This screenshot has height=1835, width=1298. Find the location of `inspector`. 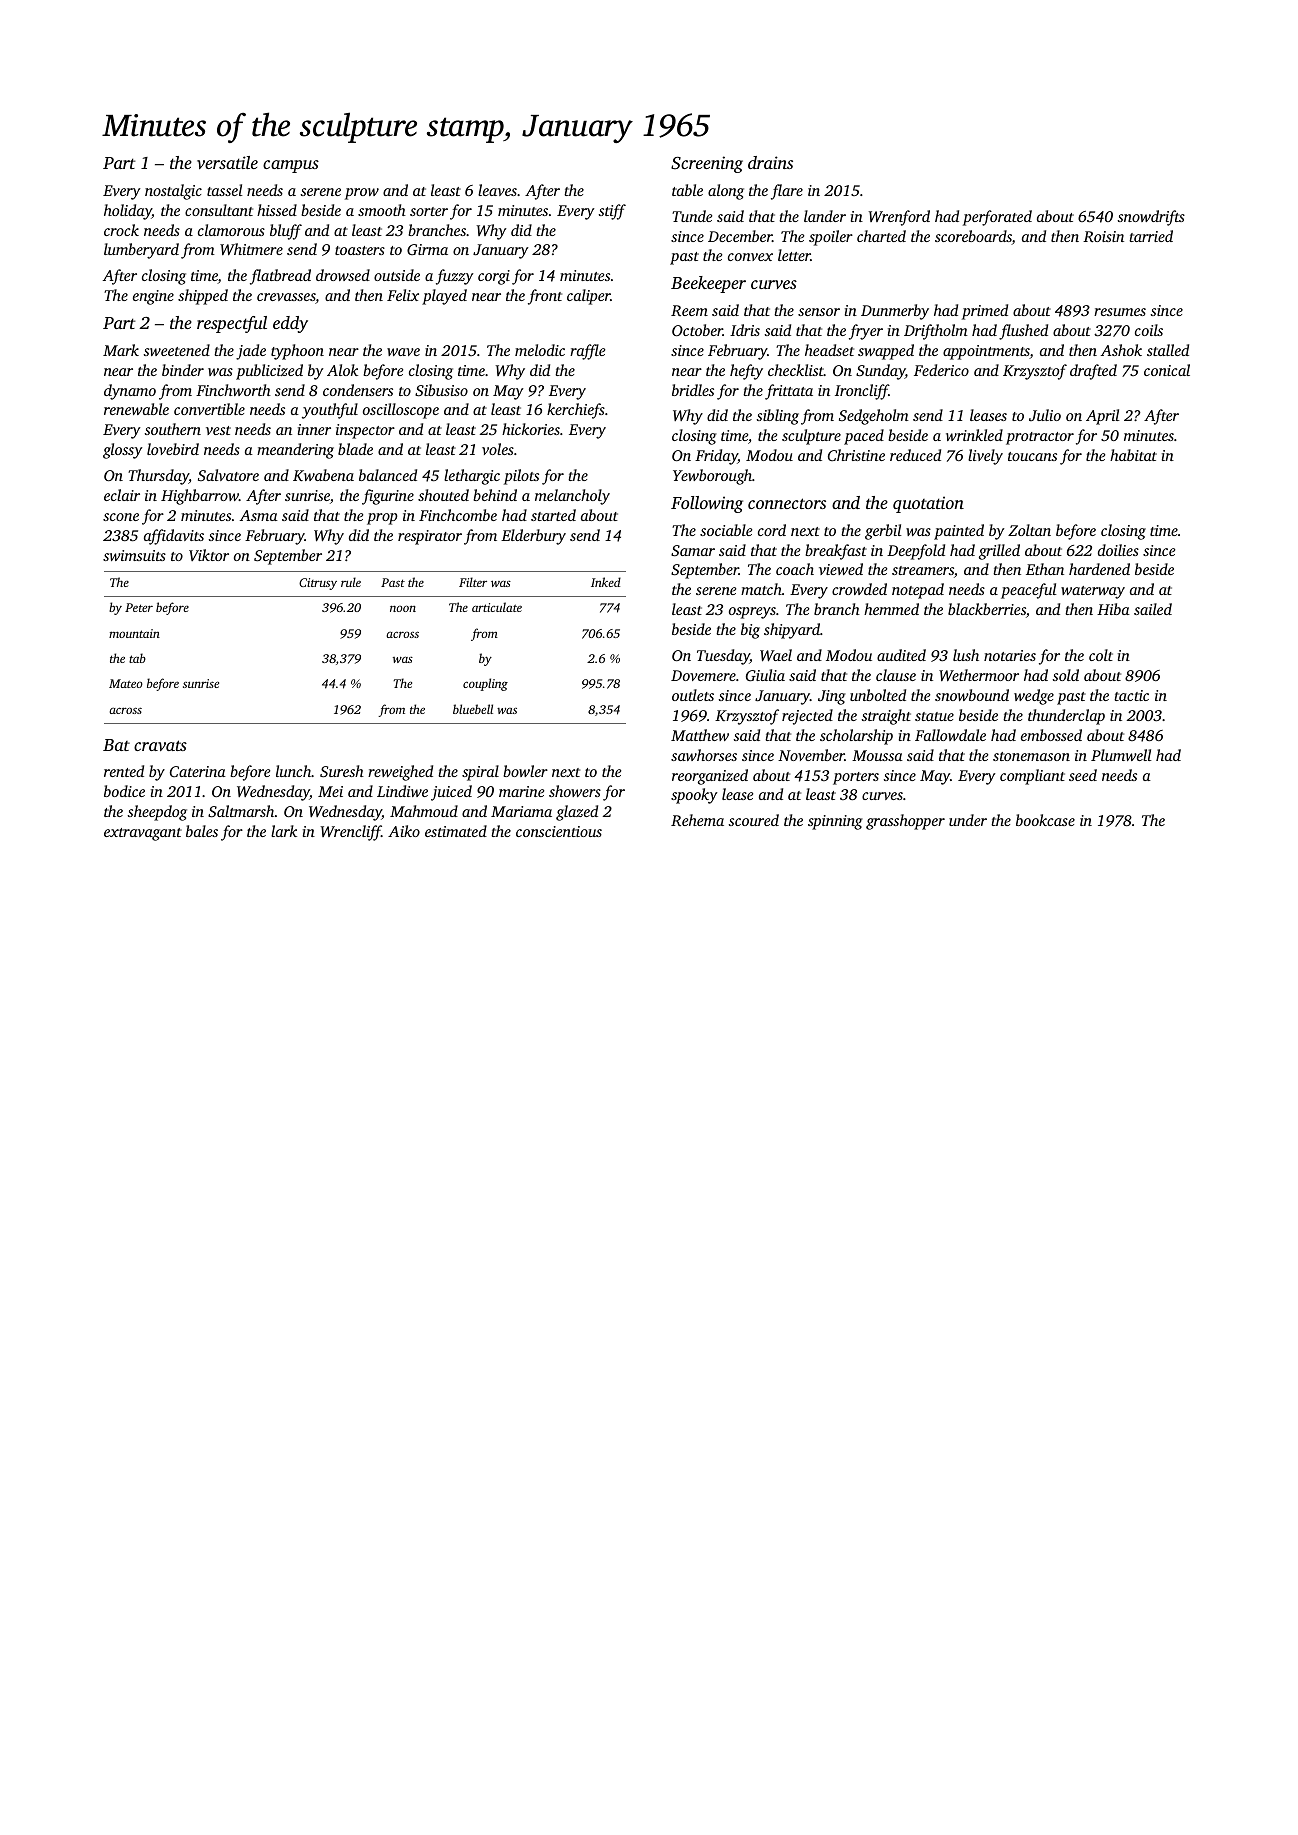

inspector is located at coordinates (365, 431).
